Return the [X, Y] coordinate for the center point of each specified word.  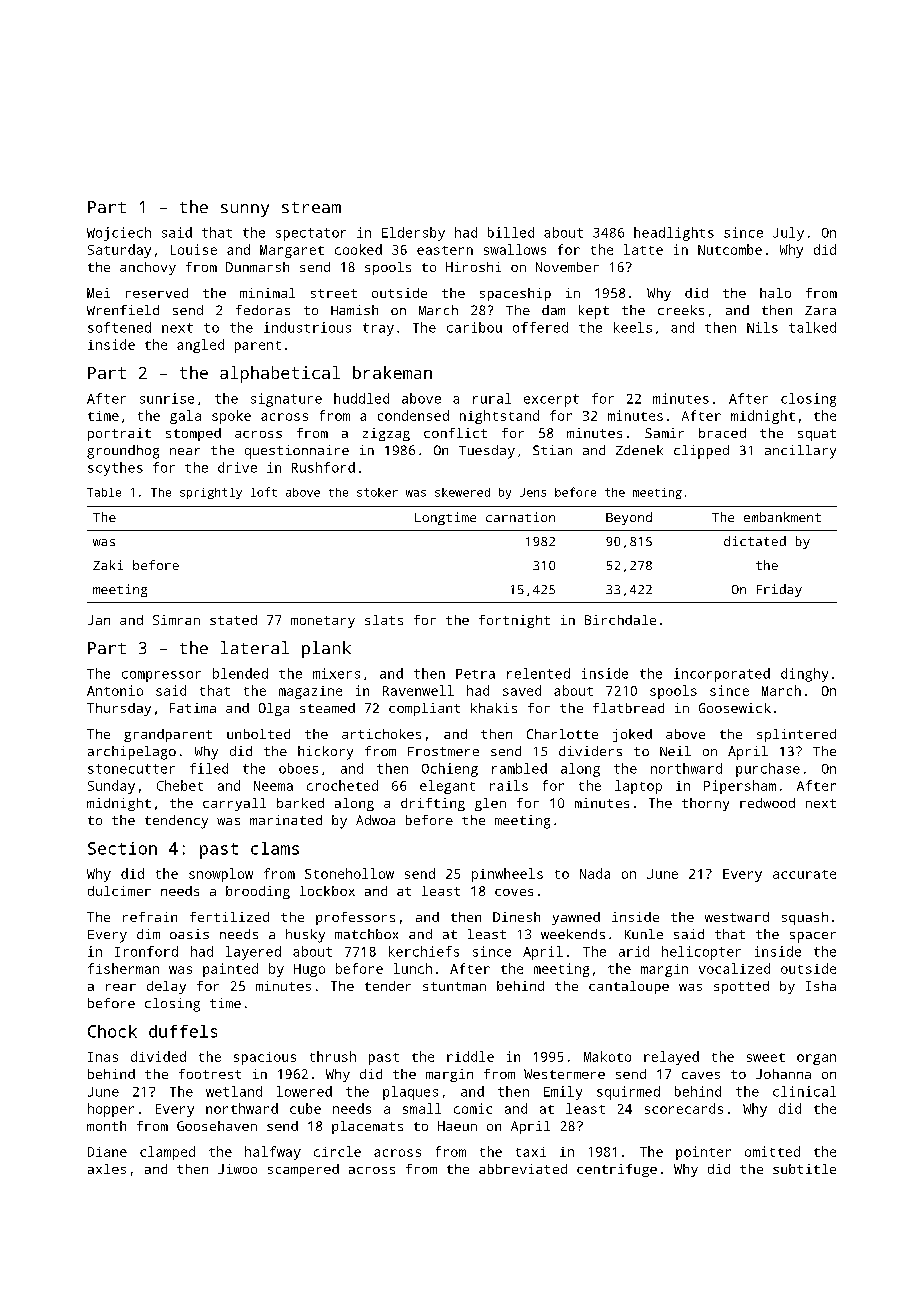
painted [230, 970]
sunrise [167, 398]
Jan [99, 620]
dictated [755, 541]
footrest [210, 1074]
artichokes [381, 734]
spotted [741, 987]
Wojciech [119, 234]
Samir [664, 433]
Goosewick [735, 708]
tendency [176, 822]
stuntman [454, 986]
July [788, 234]
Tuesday [487, 452]
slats [384, 620]
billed [511, 232]
